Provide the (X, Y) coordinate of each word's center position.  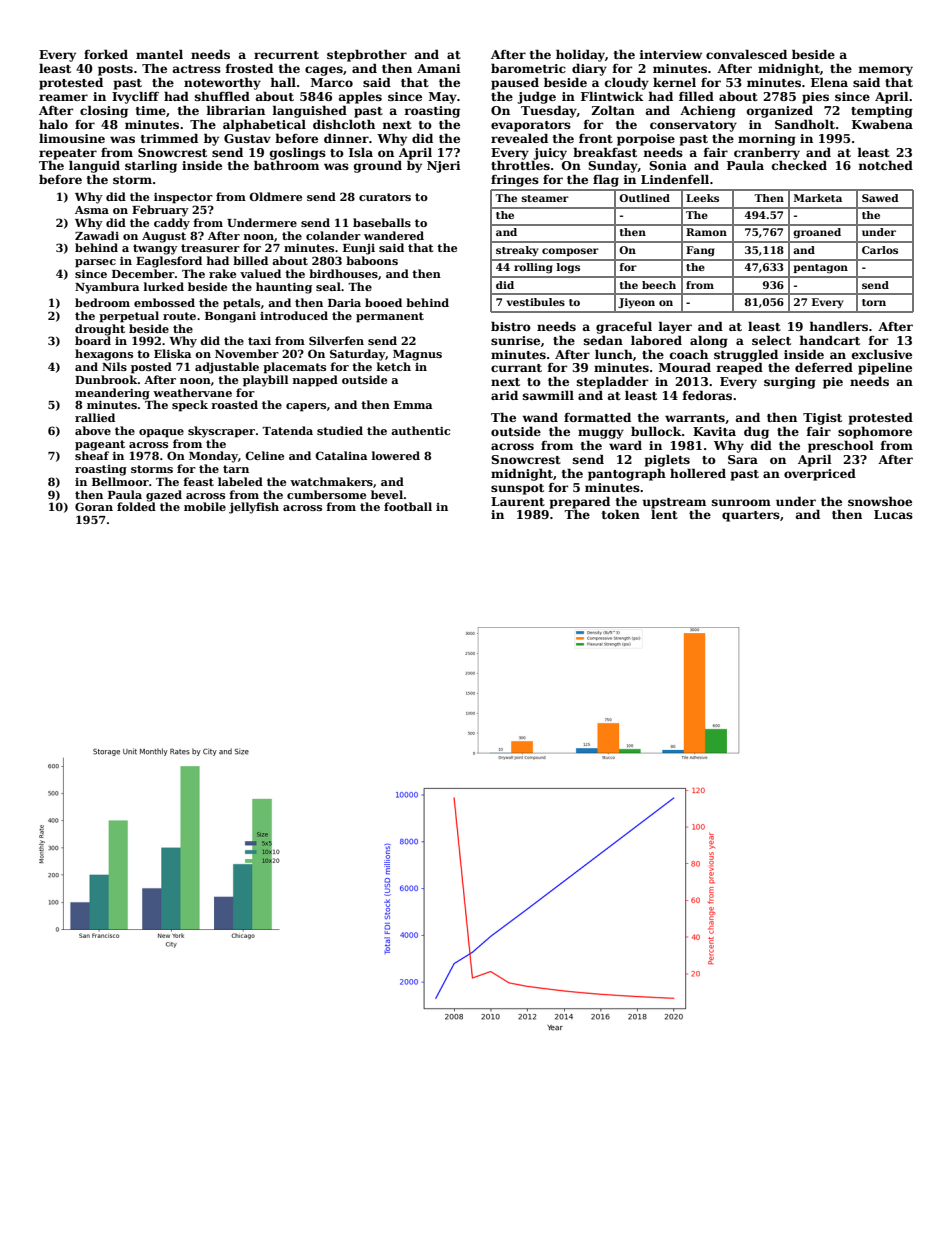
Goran (94, 506)
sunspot (517, 489)
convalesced (746, 54)
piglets (667, 460)
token (621, 514)
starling (151, 166)
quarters (751, 516)
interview (670, 54)
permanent (390, 317)
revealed (519, 138)
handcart (829, 340)
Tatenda (287, 430)
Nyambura (107, 288)
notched (885, 165)
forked (106, 54)
